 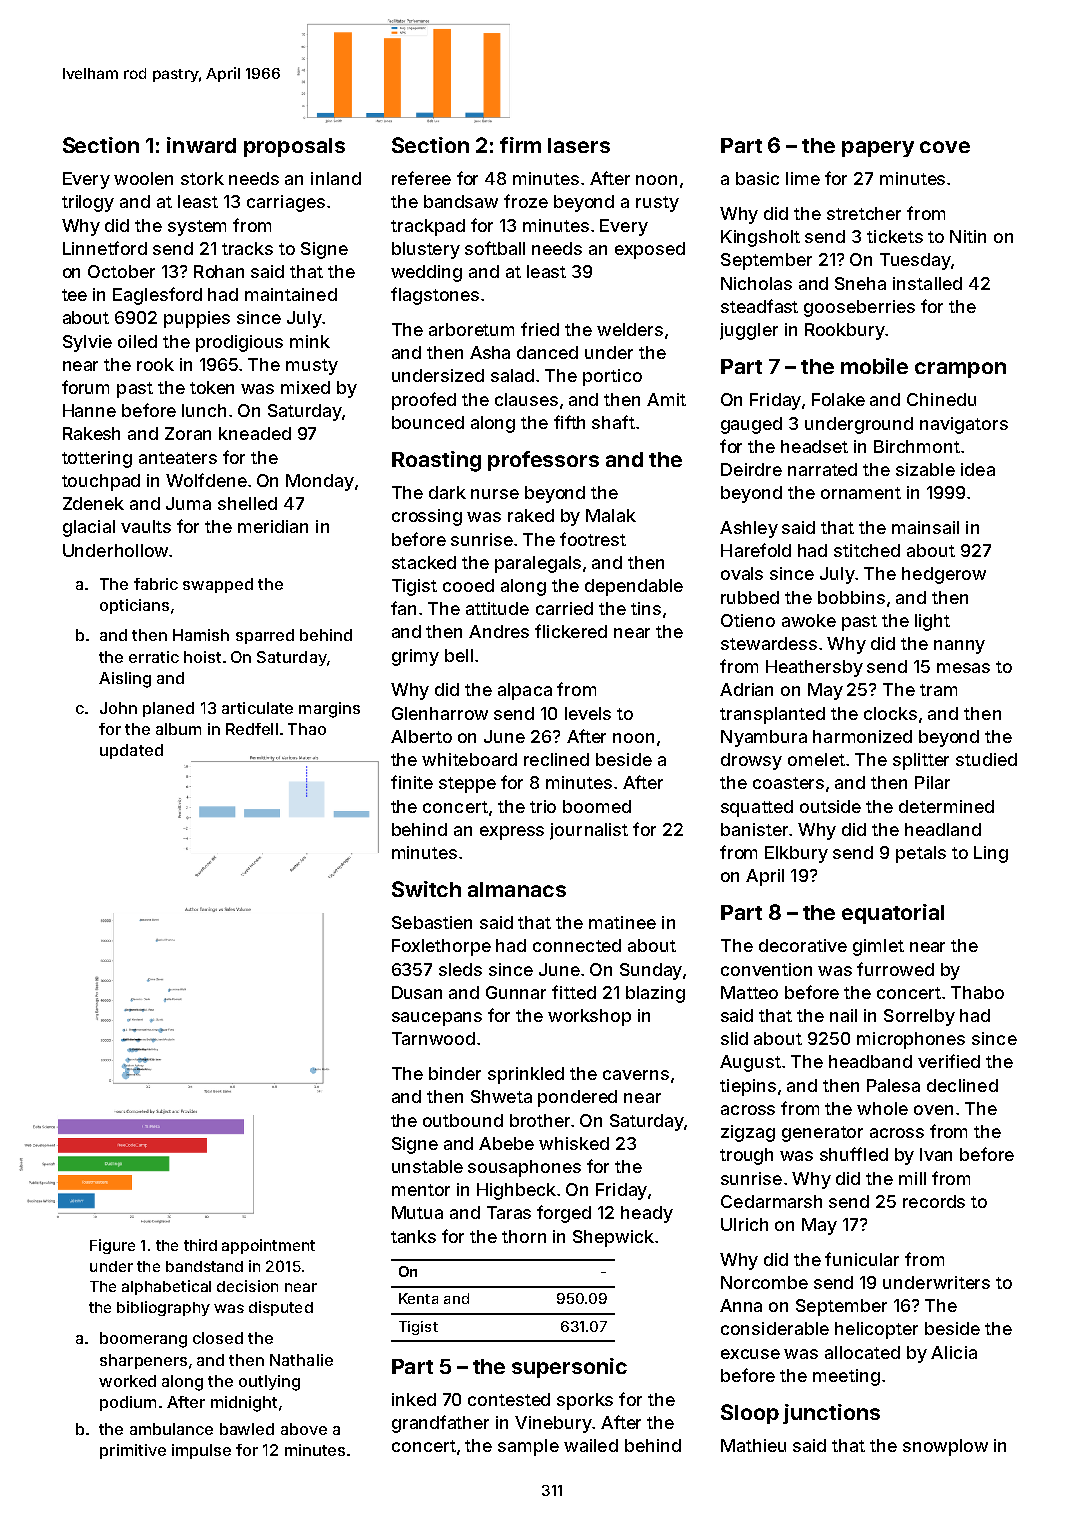 I want to click on cove, so click(x=945, y=147).
